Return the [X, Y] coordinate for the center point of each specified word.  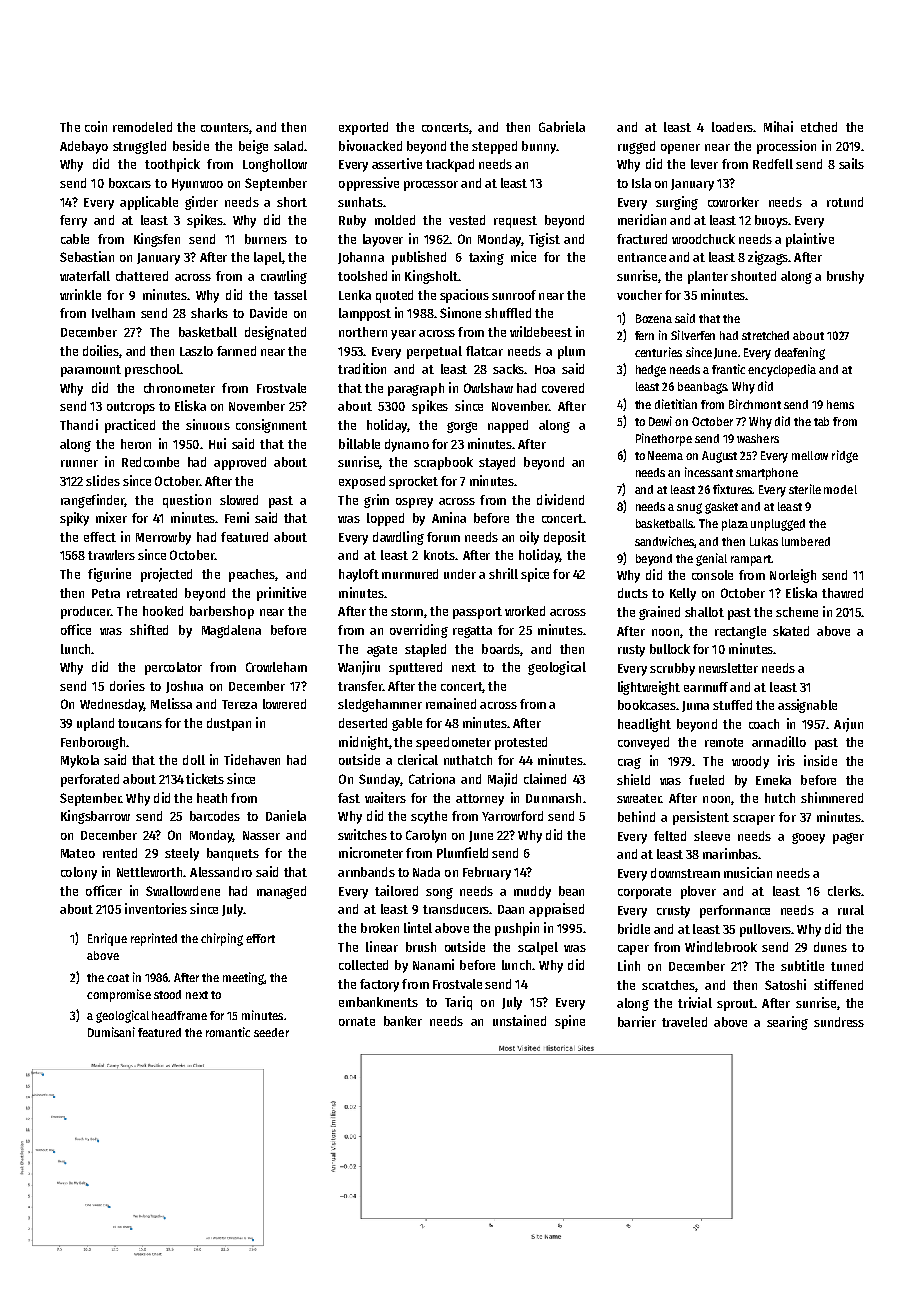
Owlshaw [488, 388]
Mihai [778, 126]
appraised [556, 910]
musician [748, 872]
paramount [91, 371]
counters [225, 127]
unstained [519, 1020]
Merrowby [163, 538]
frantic [728, 369]
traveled [684, 1022]
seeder [271, 1032]
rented [120, 853]
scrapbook [443, 463]
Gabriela [562, 126]
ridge [845, 456]
